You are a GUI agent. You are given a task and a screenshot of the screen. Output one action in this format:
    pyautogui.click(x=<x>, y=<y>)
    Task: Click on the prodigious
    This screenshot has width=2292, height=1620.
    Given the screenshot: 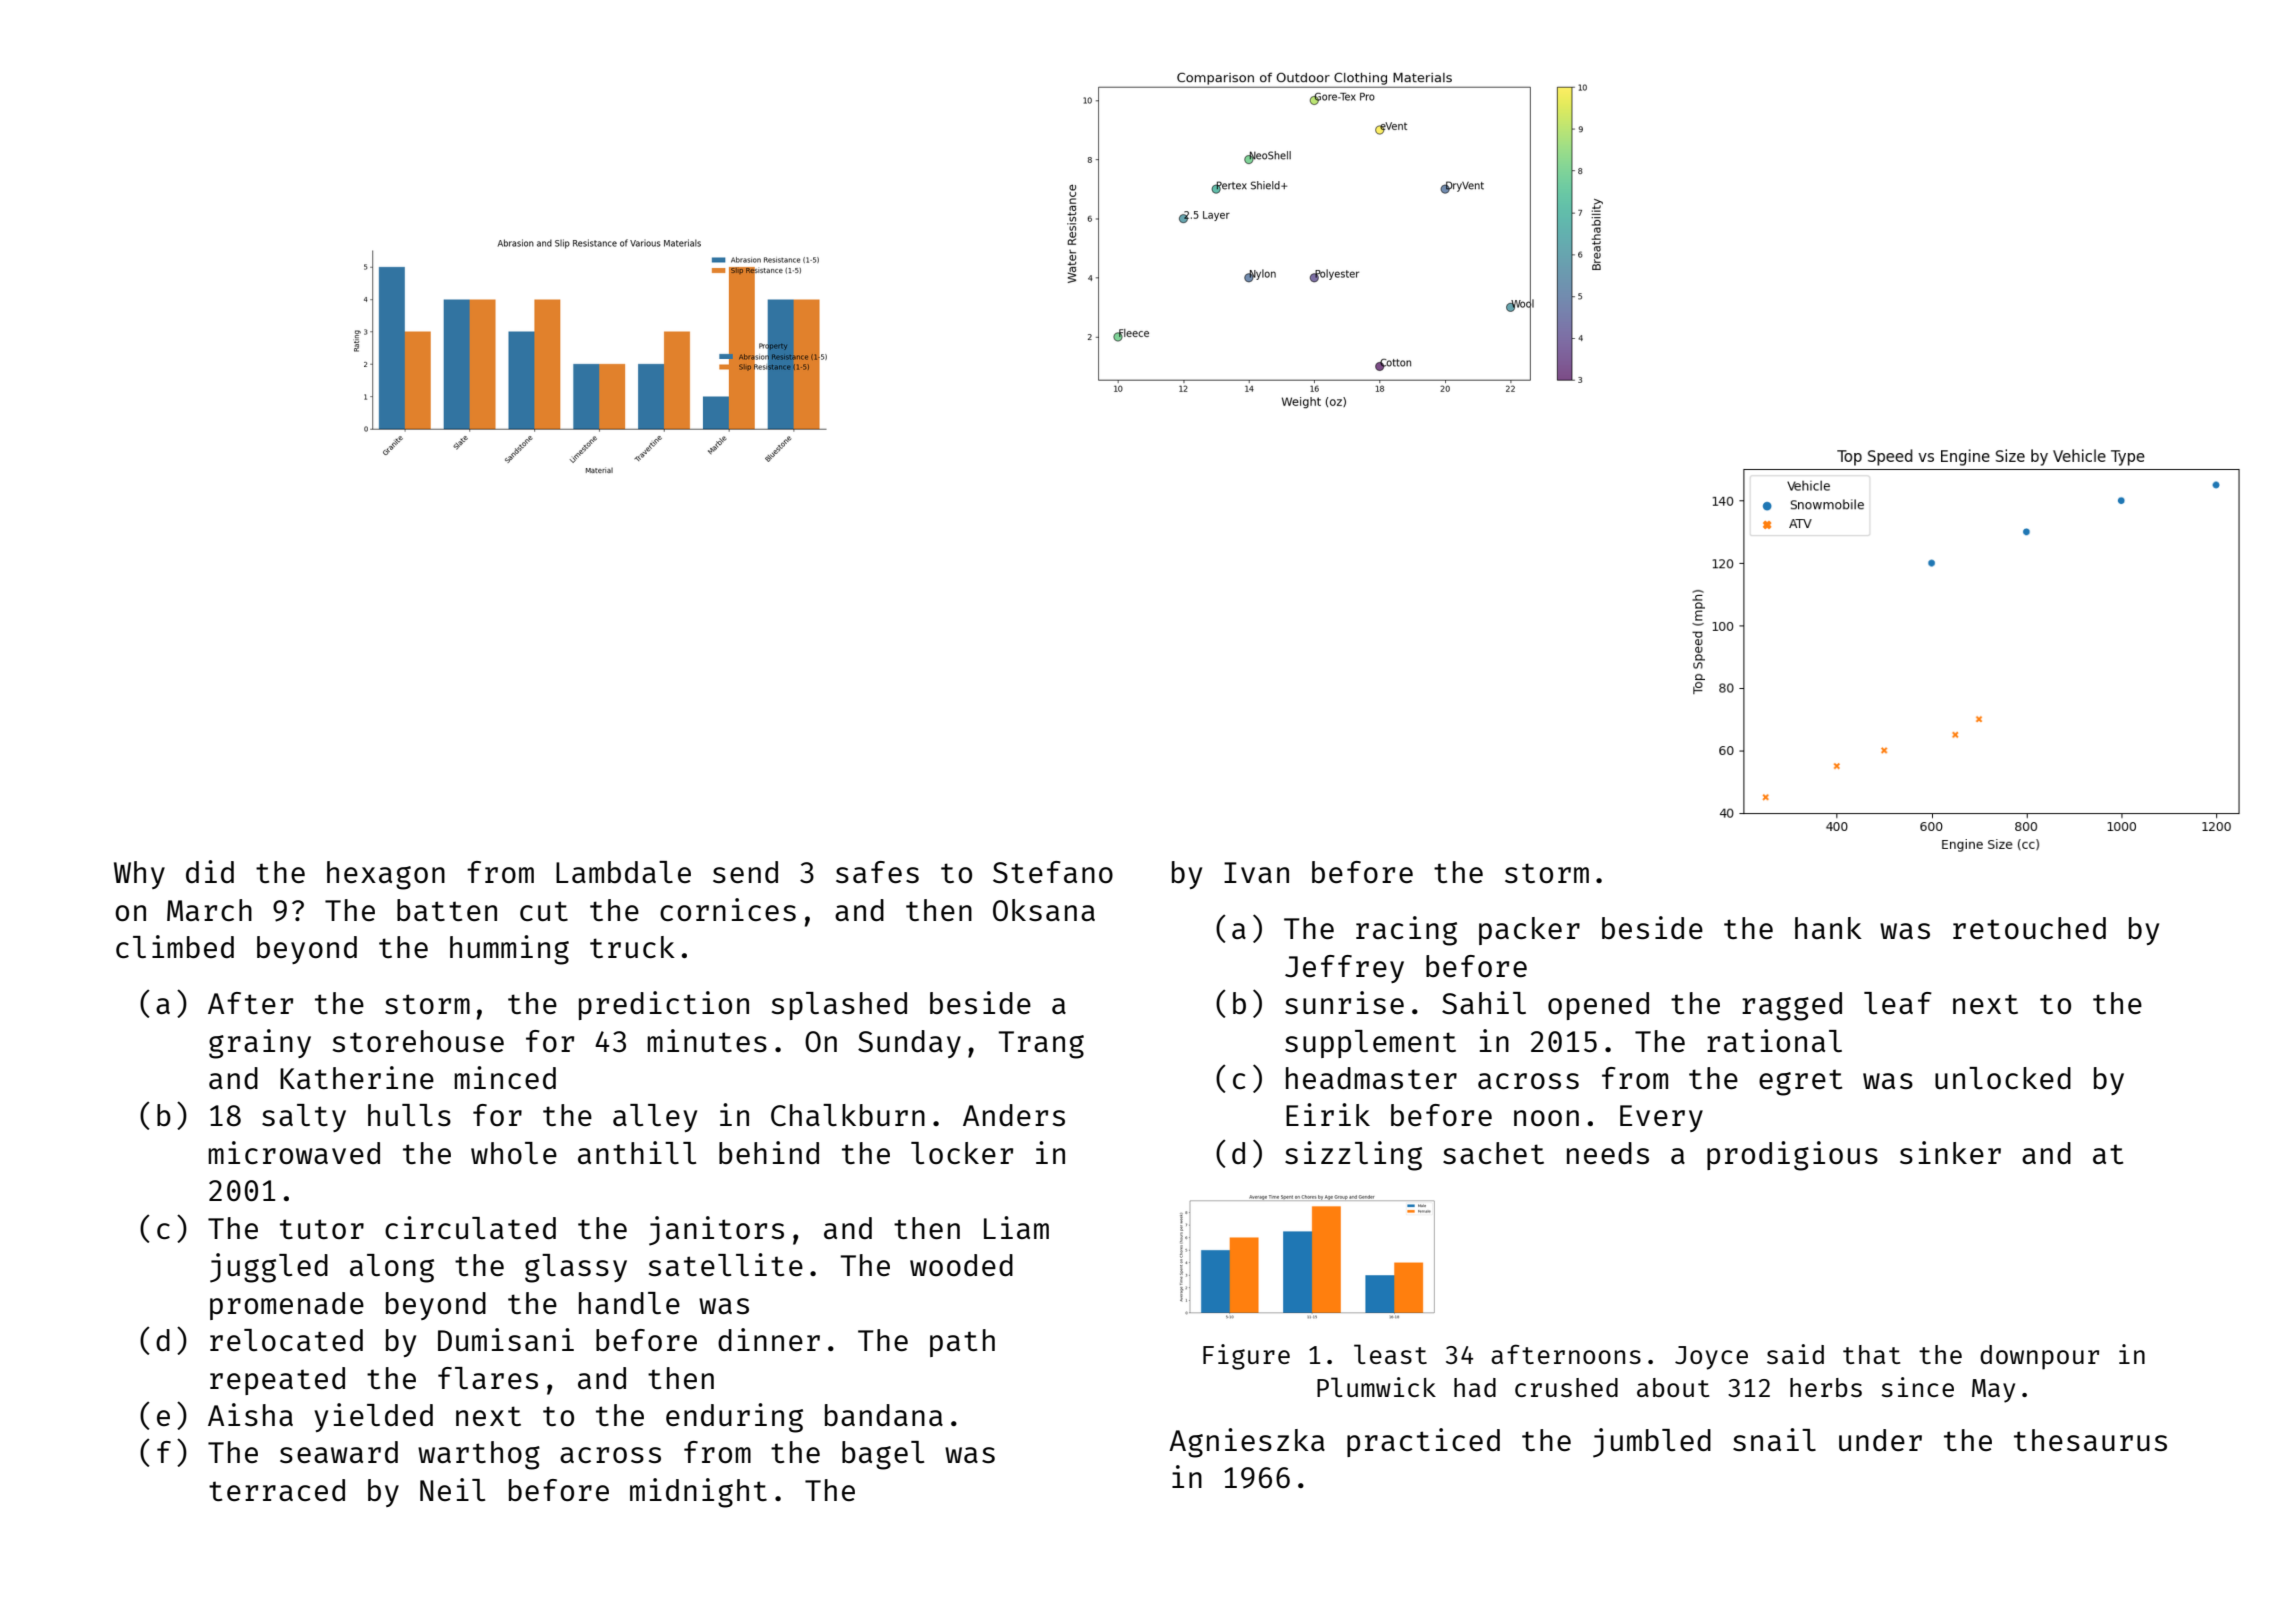 What is the action you would take?
    pyautogui.click(x=1792, y=1156)
